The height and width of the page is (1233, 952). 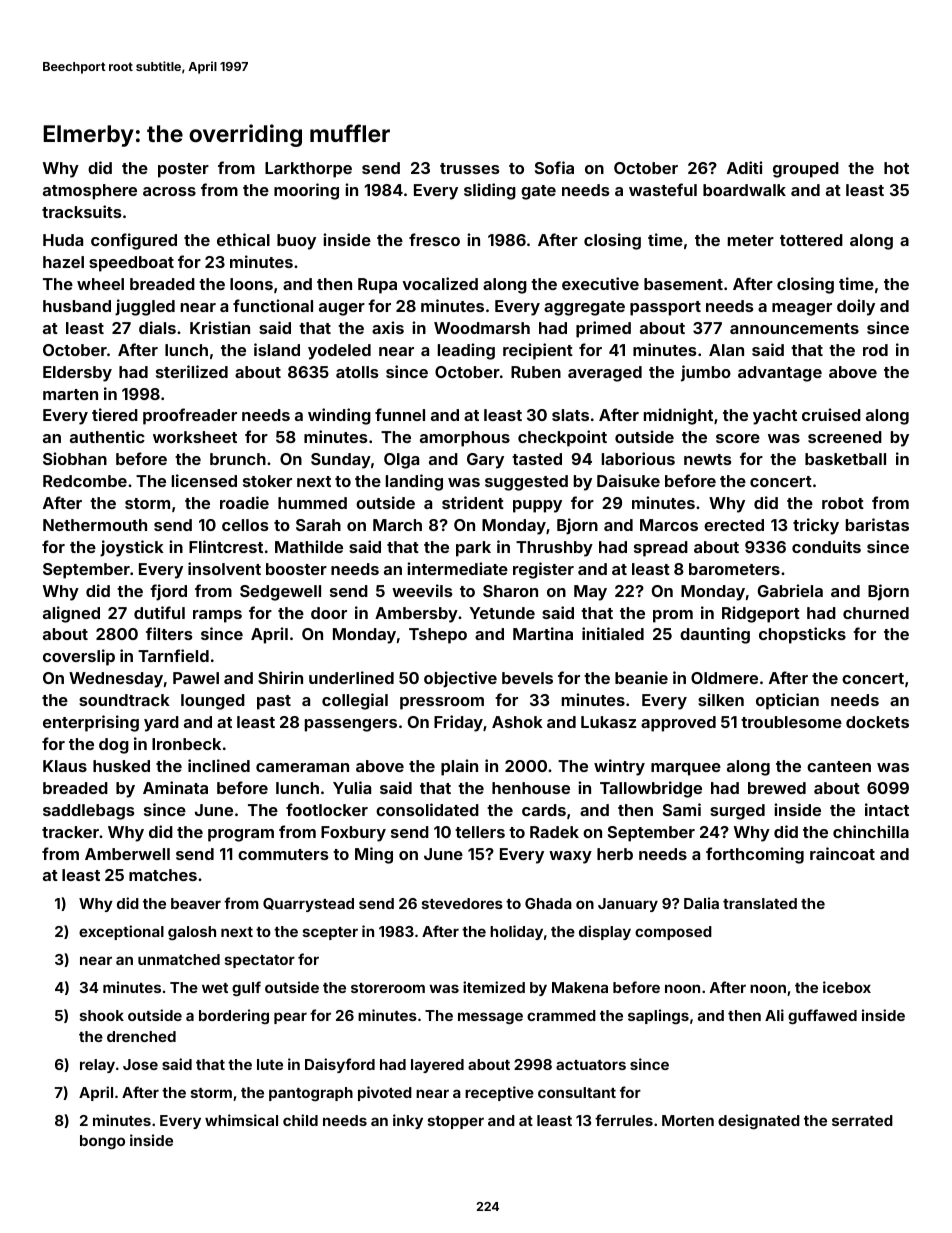 I want to click on bongo, so click(x=102, y=1142).
